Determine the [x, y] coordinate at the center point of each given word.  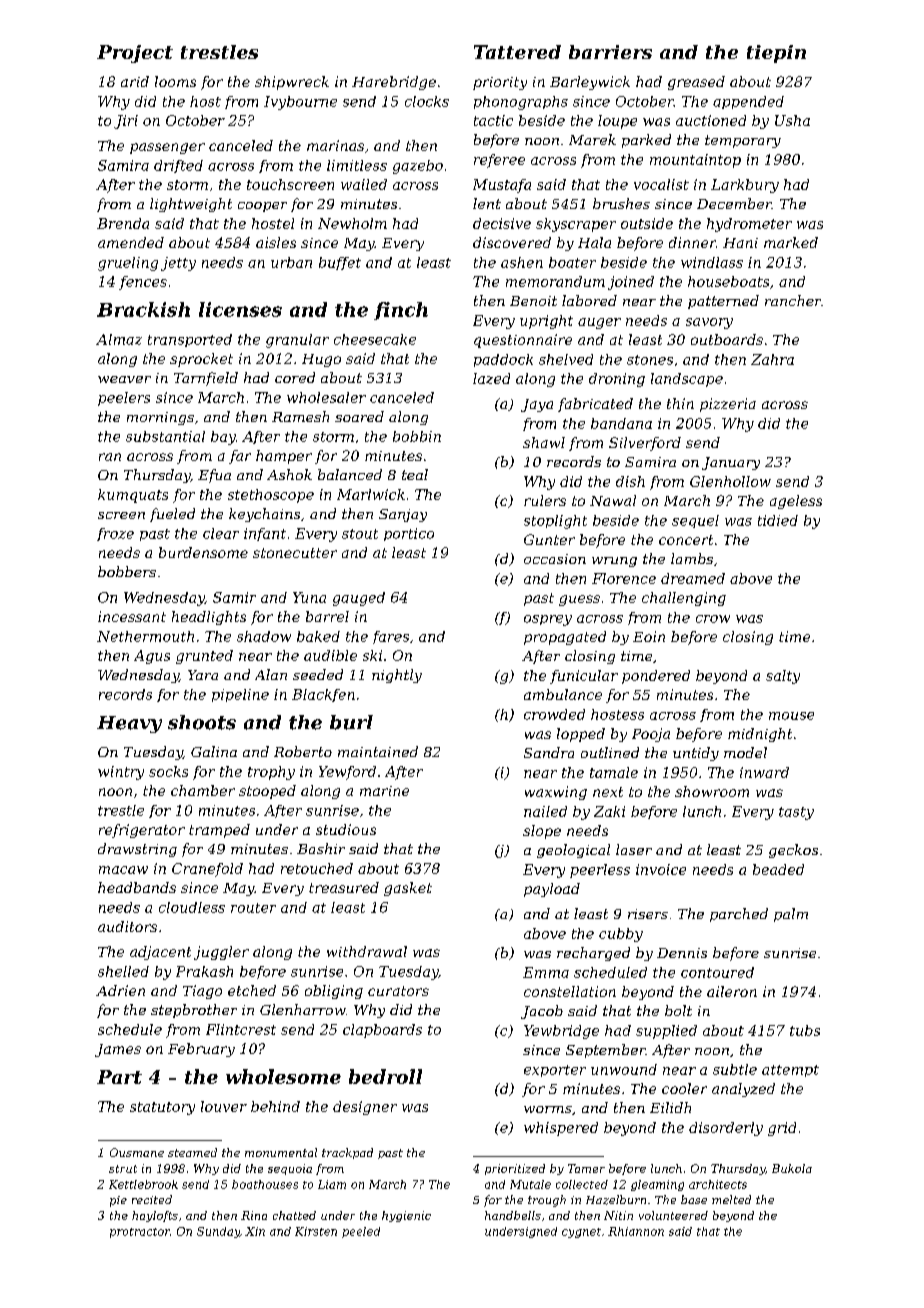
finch [401, 311]
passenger [167, 148]
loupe [617, 122]
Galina [214, 751]
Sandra [549, 752]
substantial [165, 436]
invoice [661, 869]
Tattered [517, 52]
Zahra [772, 359]
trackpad [347, 1153]
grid [782, 1129]
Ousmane [137, 1152]
